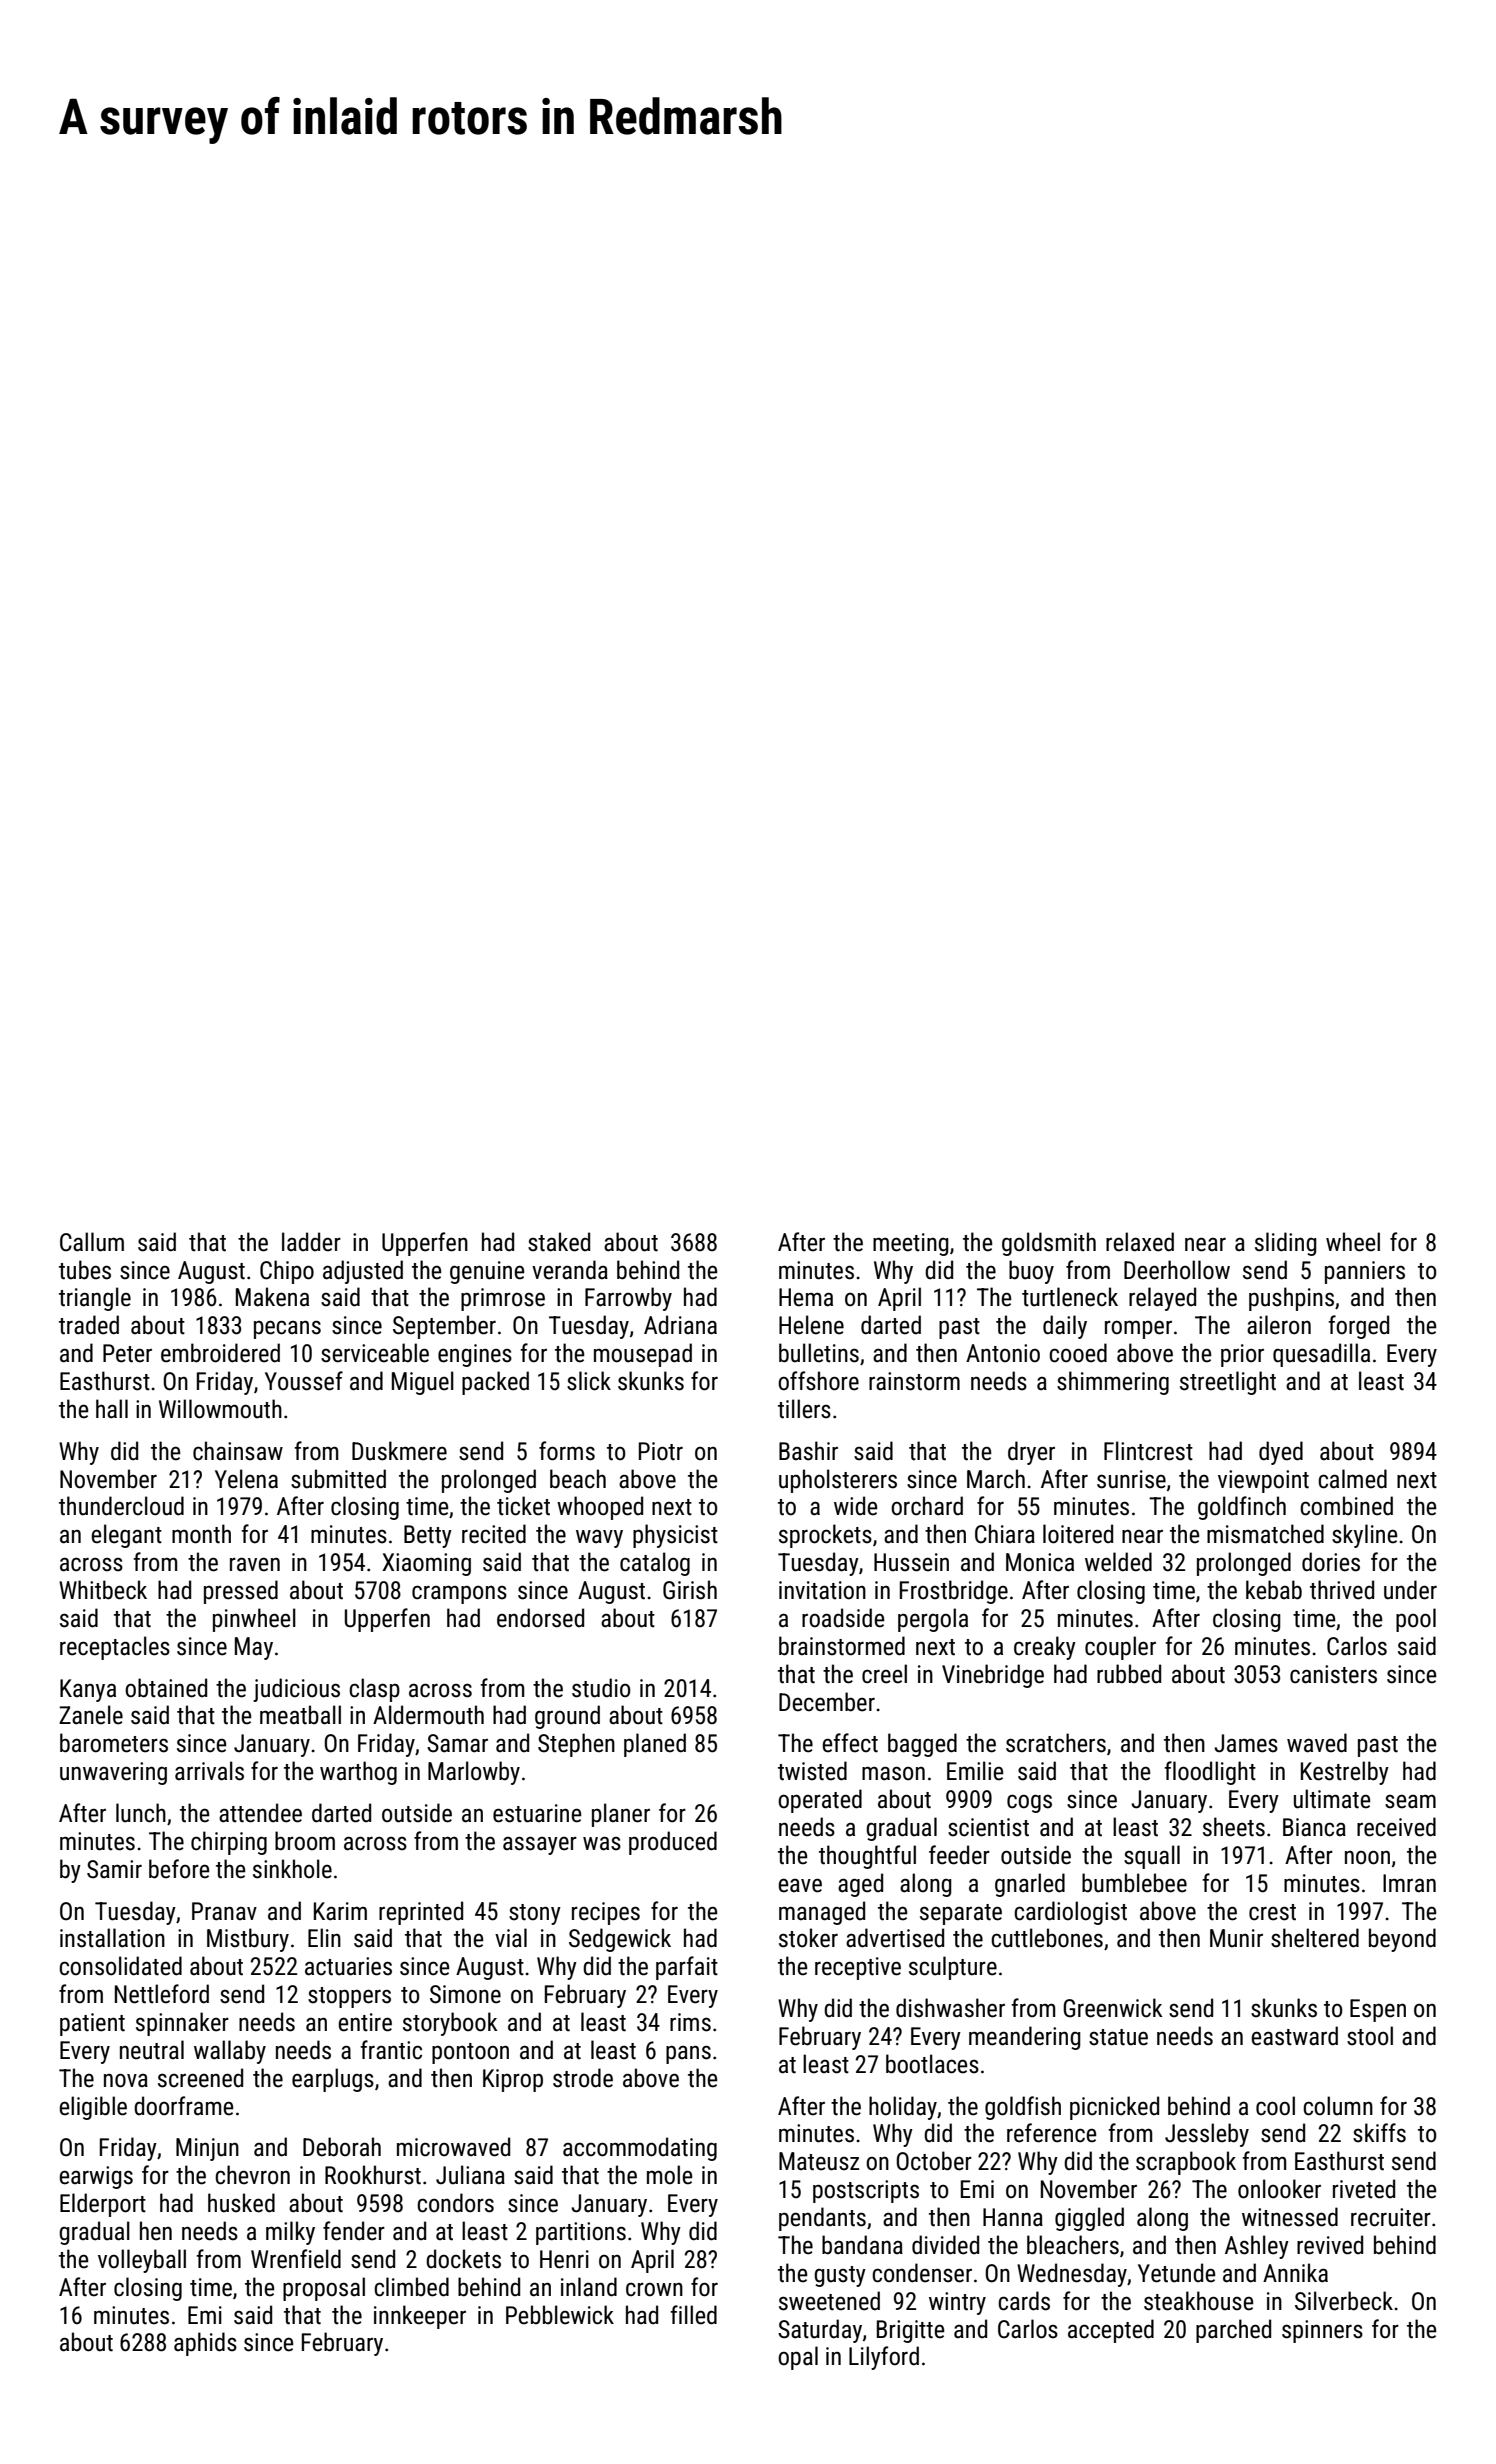 Image resolution: width=1496 pixels, height=2464 pixels. Describe the element at coordinates (535, 1914) in the document. I see `stony` at that location.
